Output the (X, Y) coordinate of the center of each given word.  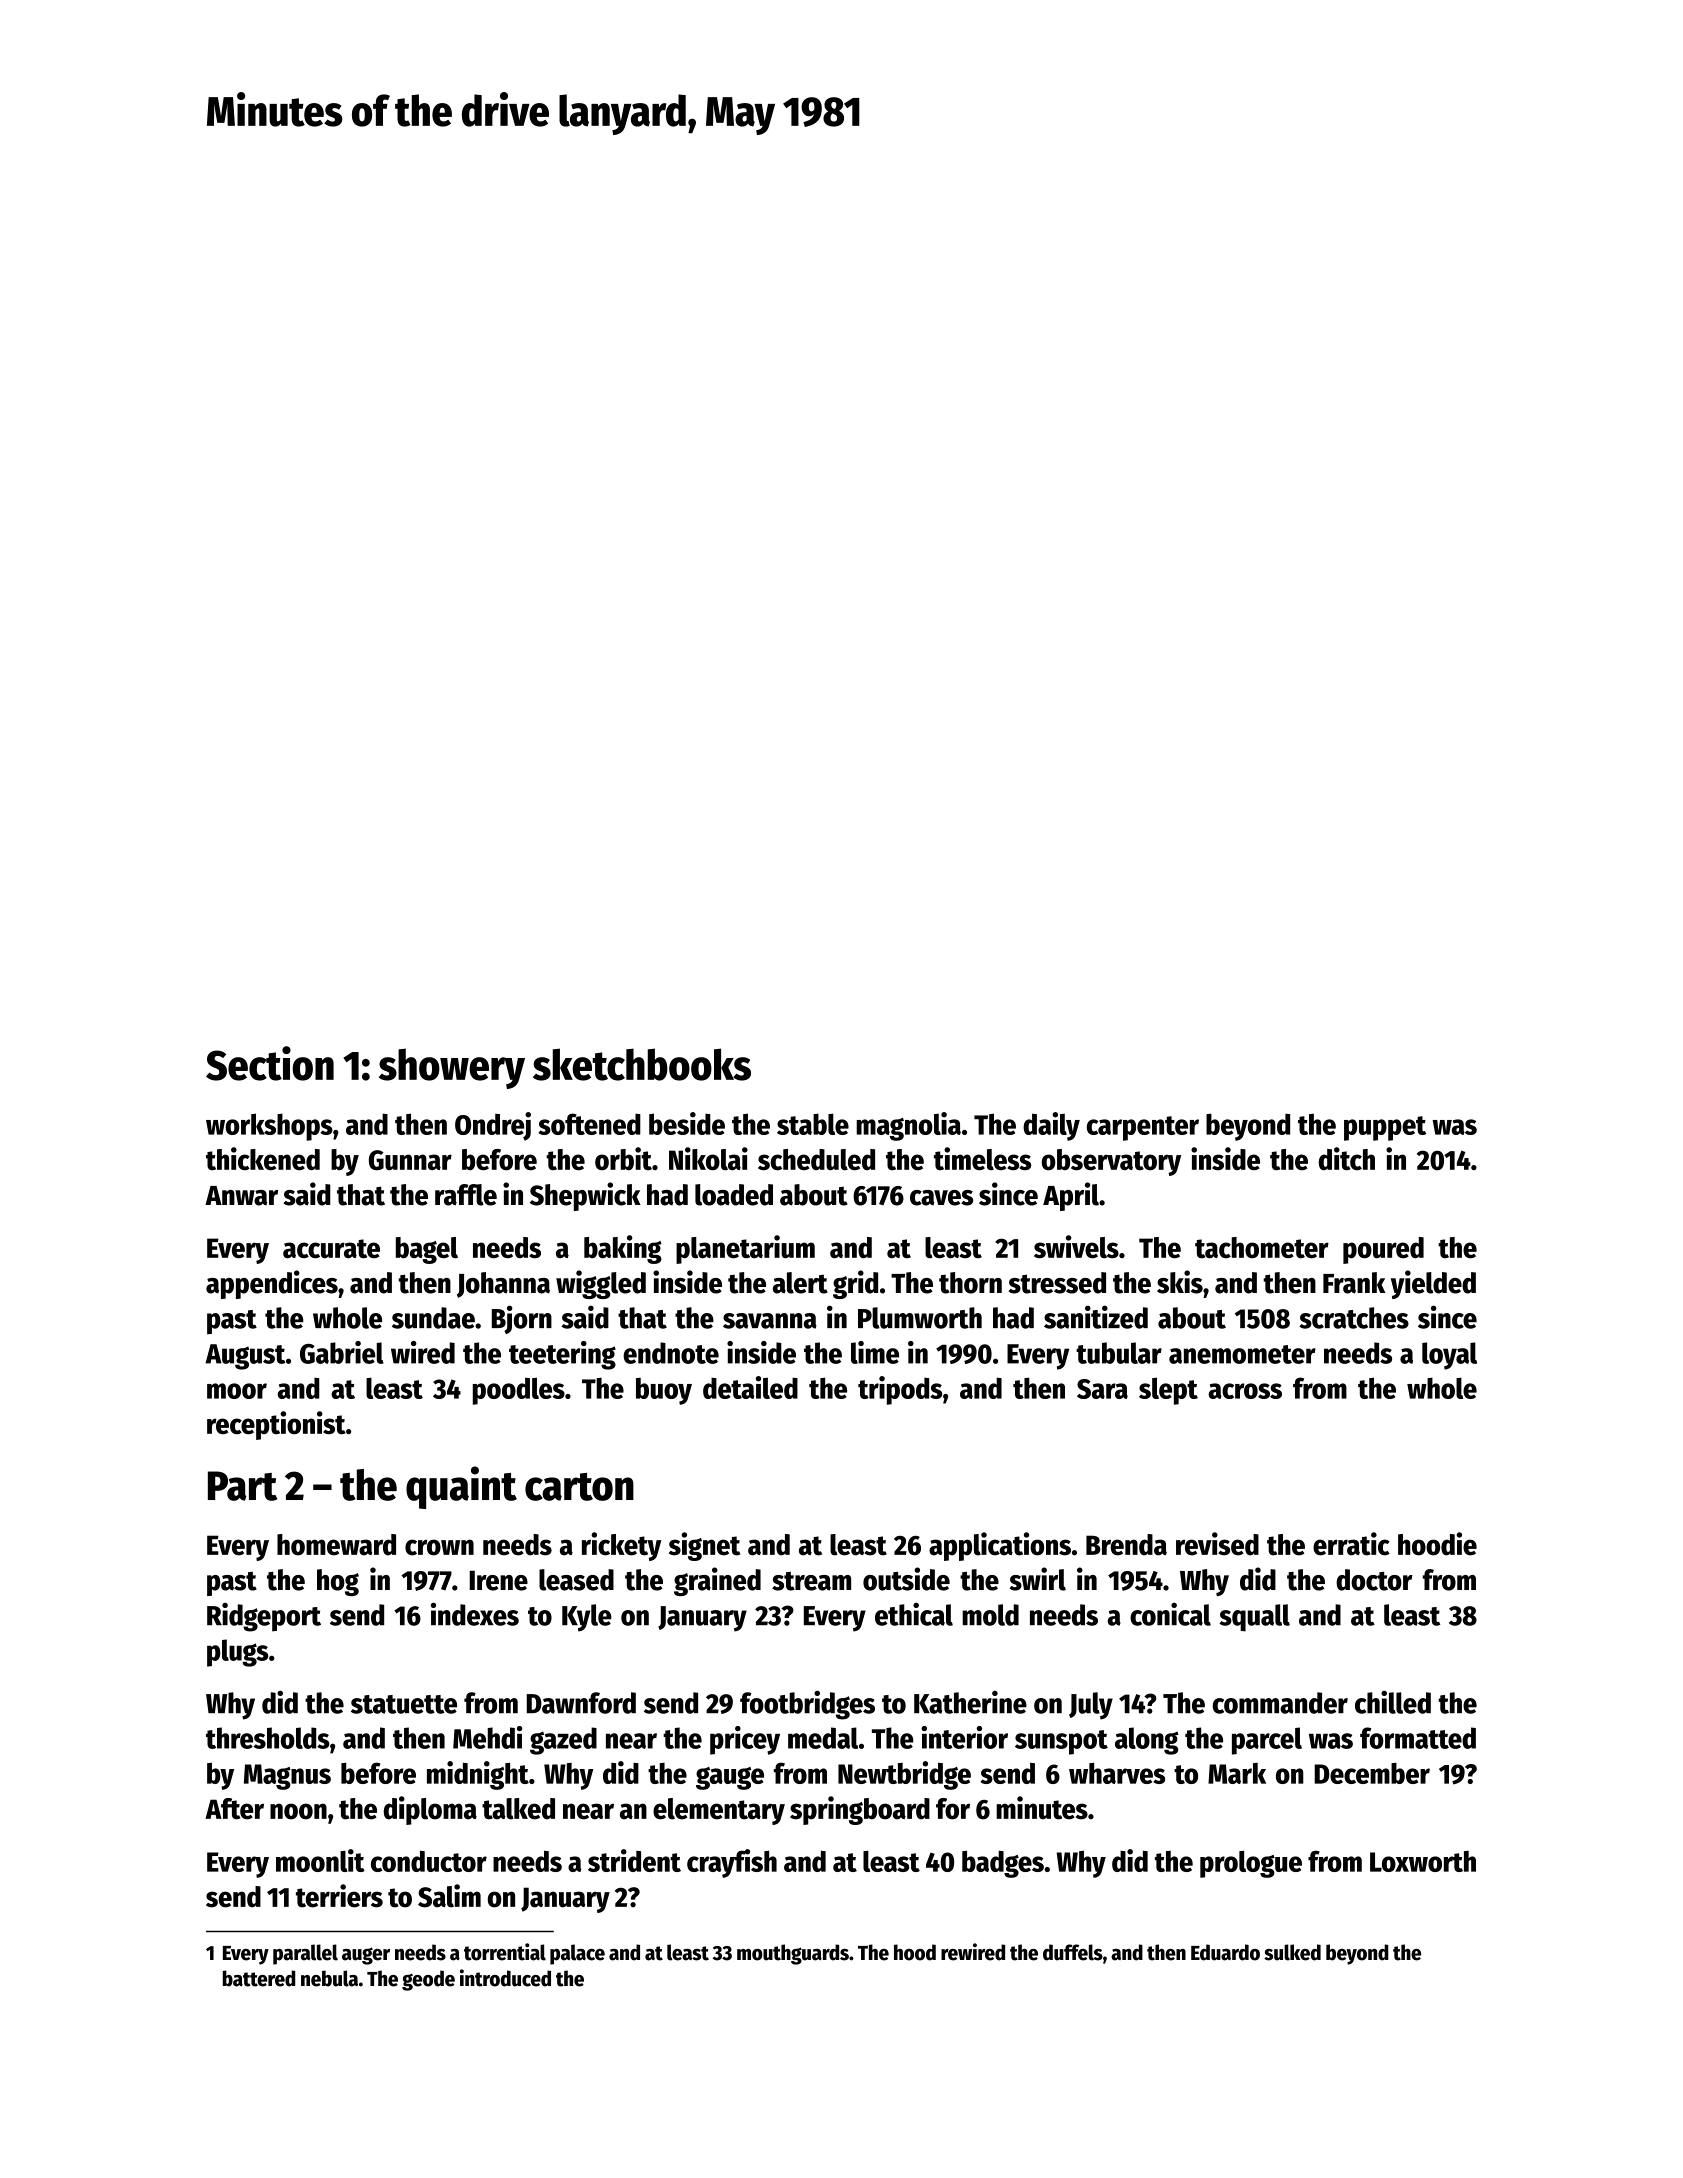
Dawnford (581, 1703)
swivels (1076, 1247)
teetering (562, 1355)
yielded (1433, 1284)
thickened (263, 1159)
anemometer (1242, 1354)
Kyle (587, 1618)
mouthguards (793, 1954)
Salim (449, 1896)
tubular (1119, 1353)
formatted (1418, 1738)
